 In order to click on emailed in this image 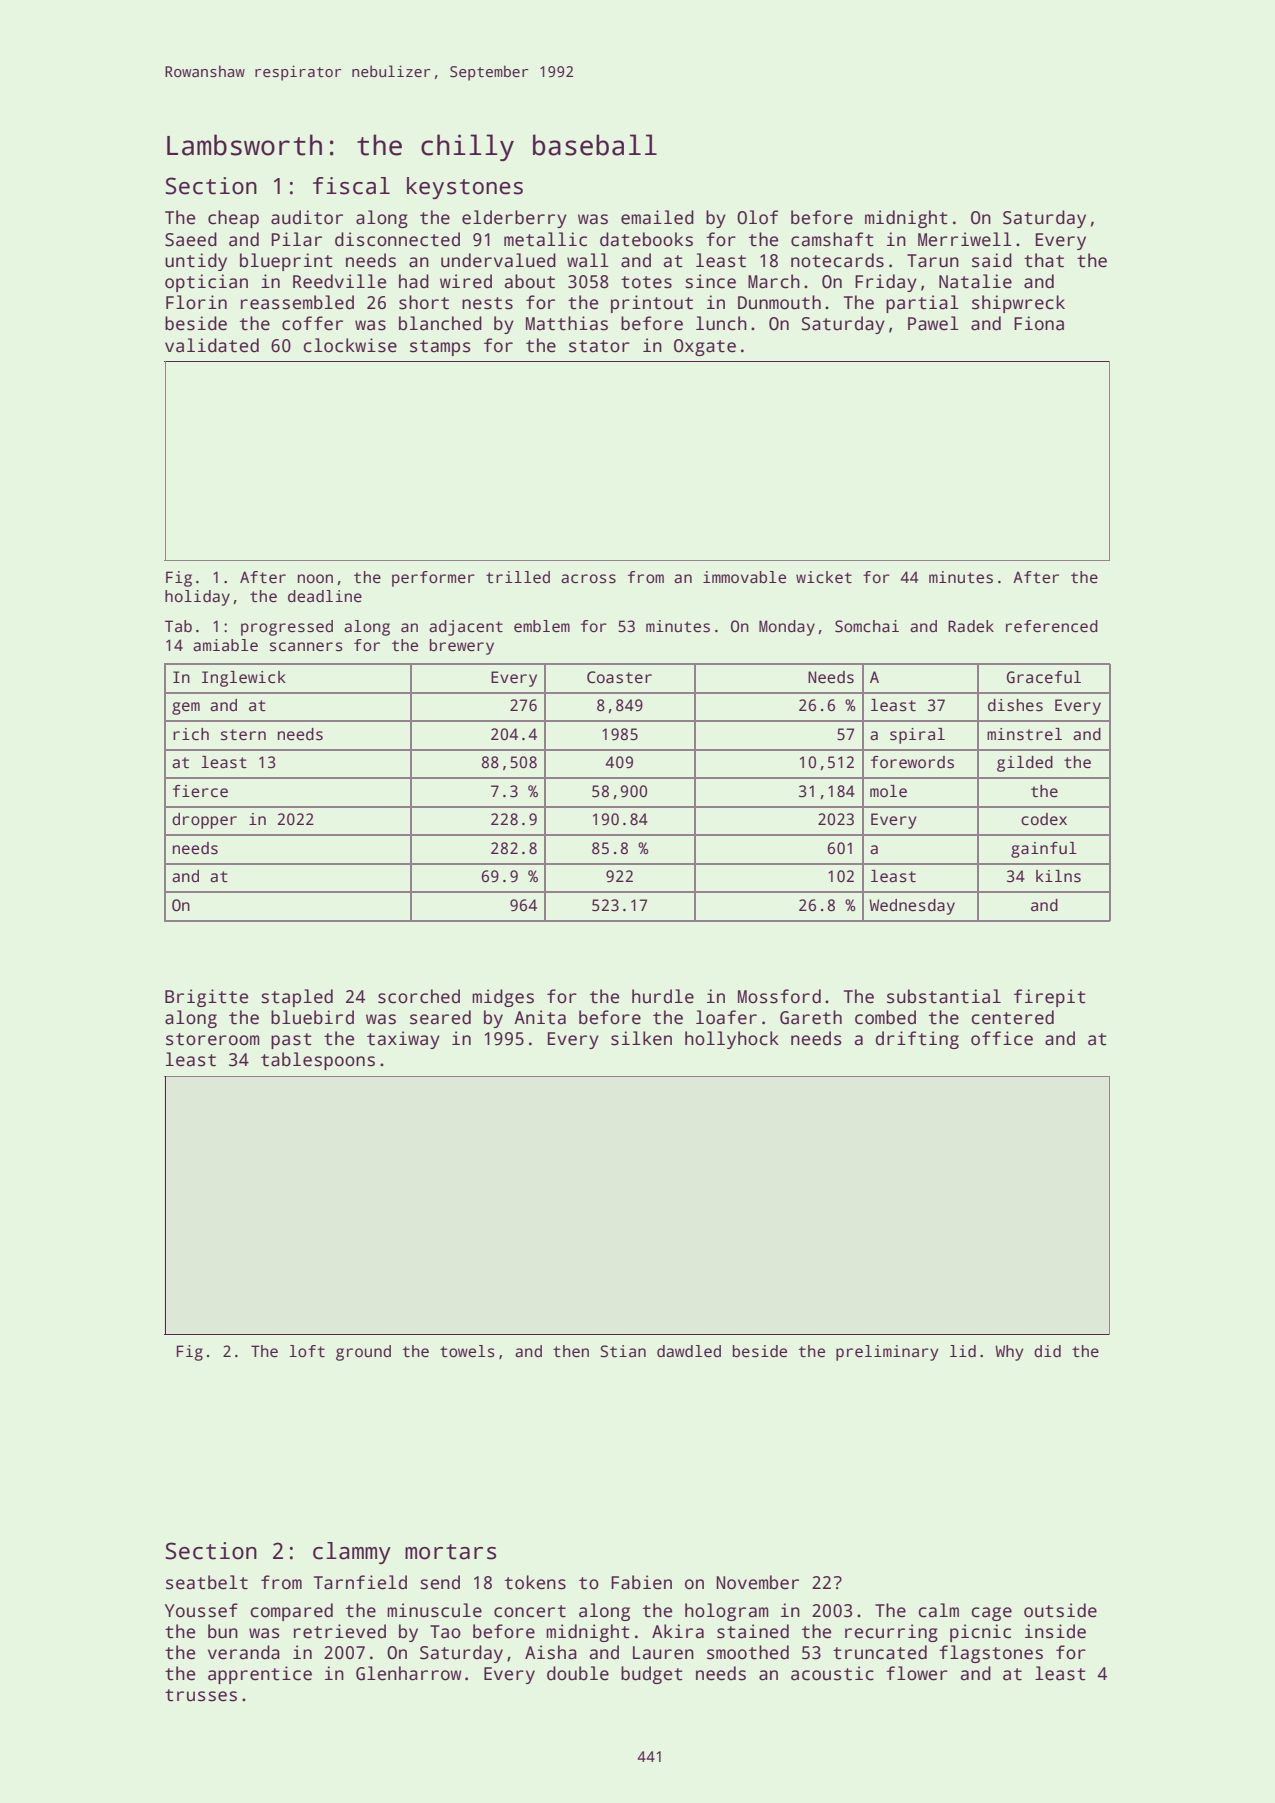, I will do `click(657, 217)`.
